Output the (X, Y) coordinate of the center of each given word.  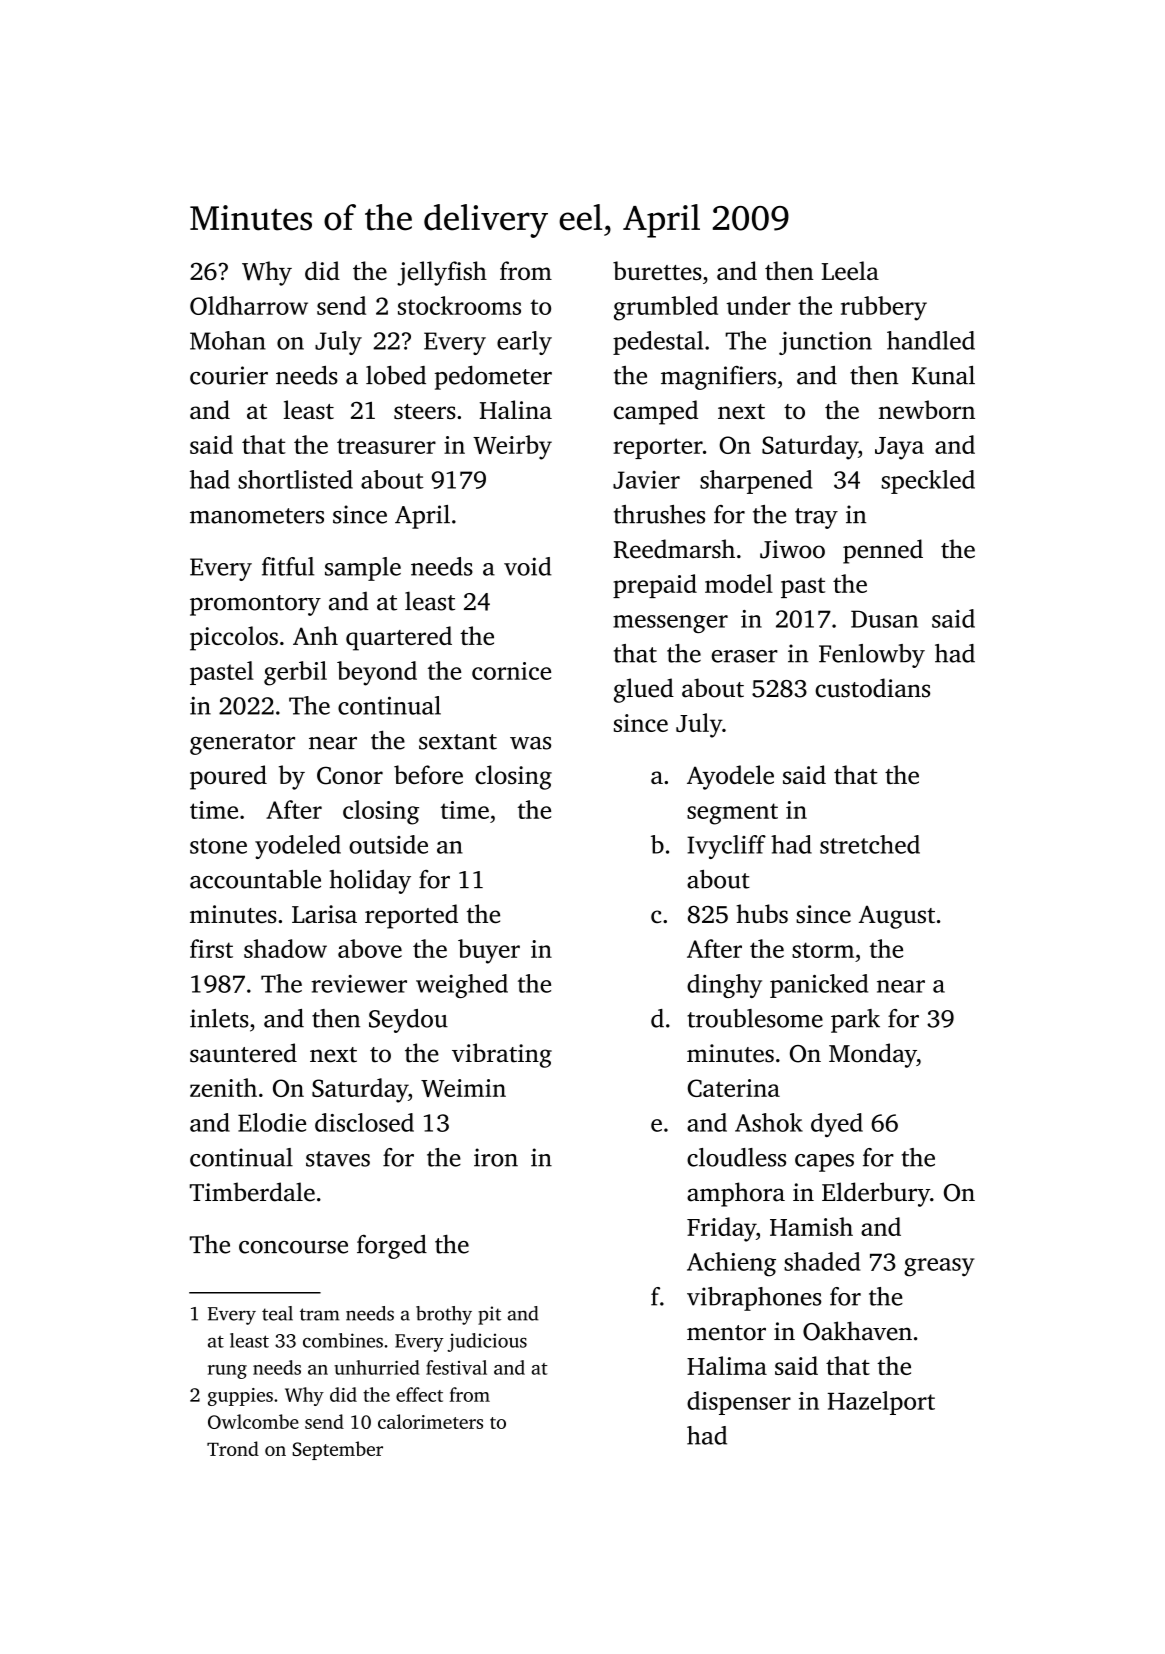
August (897, 917)
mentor (726, 1333)
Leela (850, 270)
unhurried (377, 1367)
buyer (489, 951)
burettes (657, 270)
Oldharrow (249, 305)
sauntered (243, 1053)
